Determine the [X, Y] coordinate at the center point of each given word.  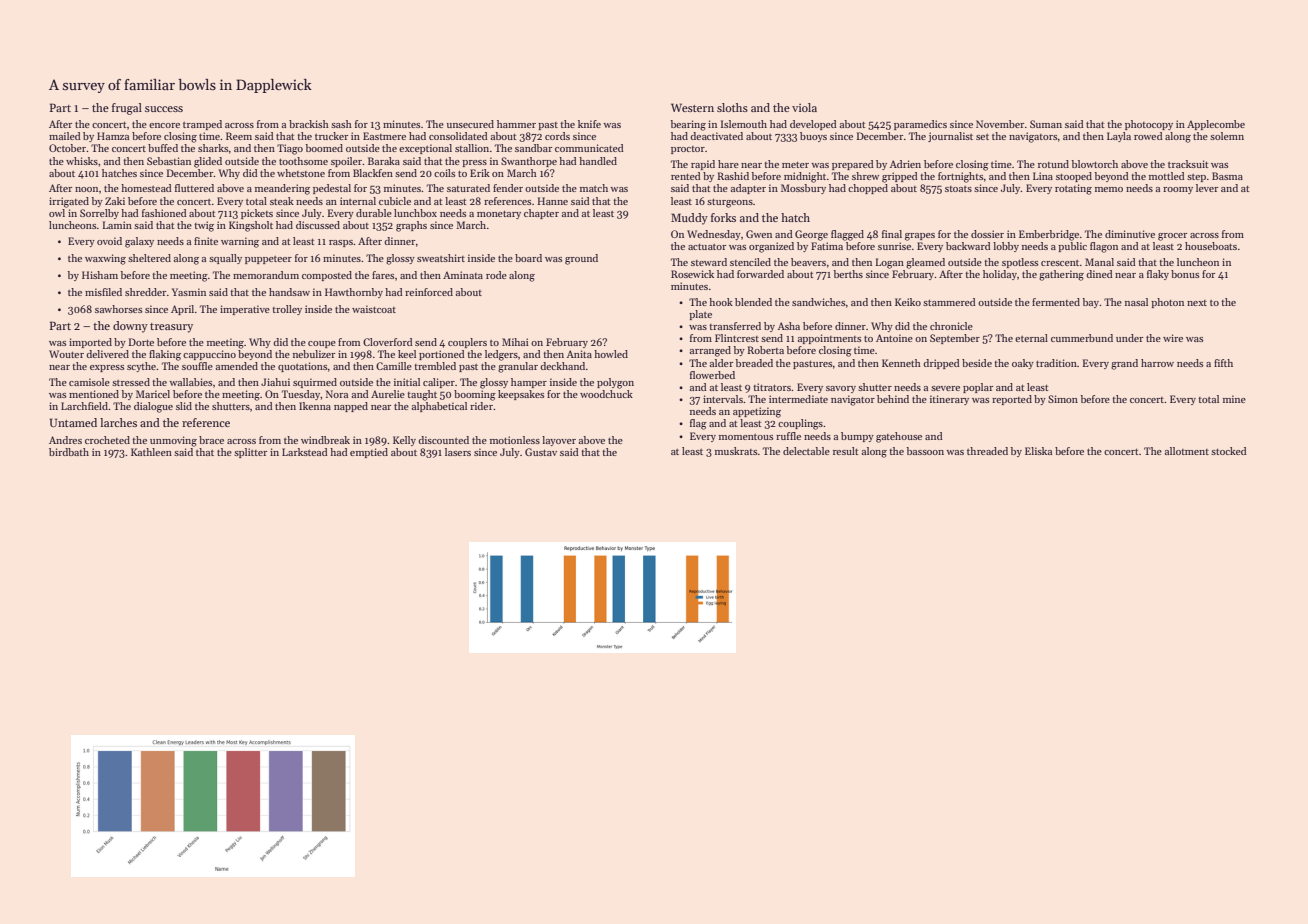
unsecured [470, 124]
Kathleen [151, 452]
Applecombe [1216, 125]
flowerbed [712, 375]
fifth [1223, 363]
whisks [82, 161]
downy [130, 327]
